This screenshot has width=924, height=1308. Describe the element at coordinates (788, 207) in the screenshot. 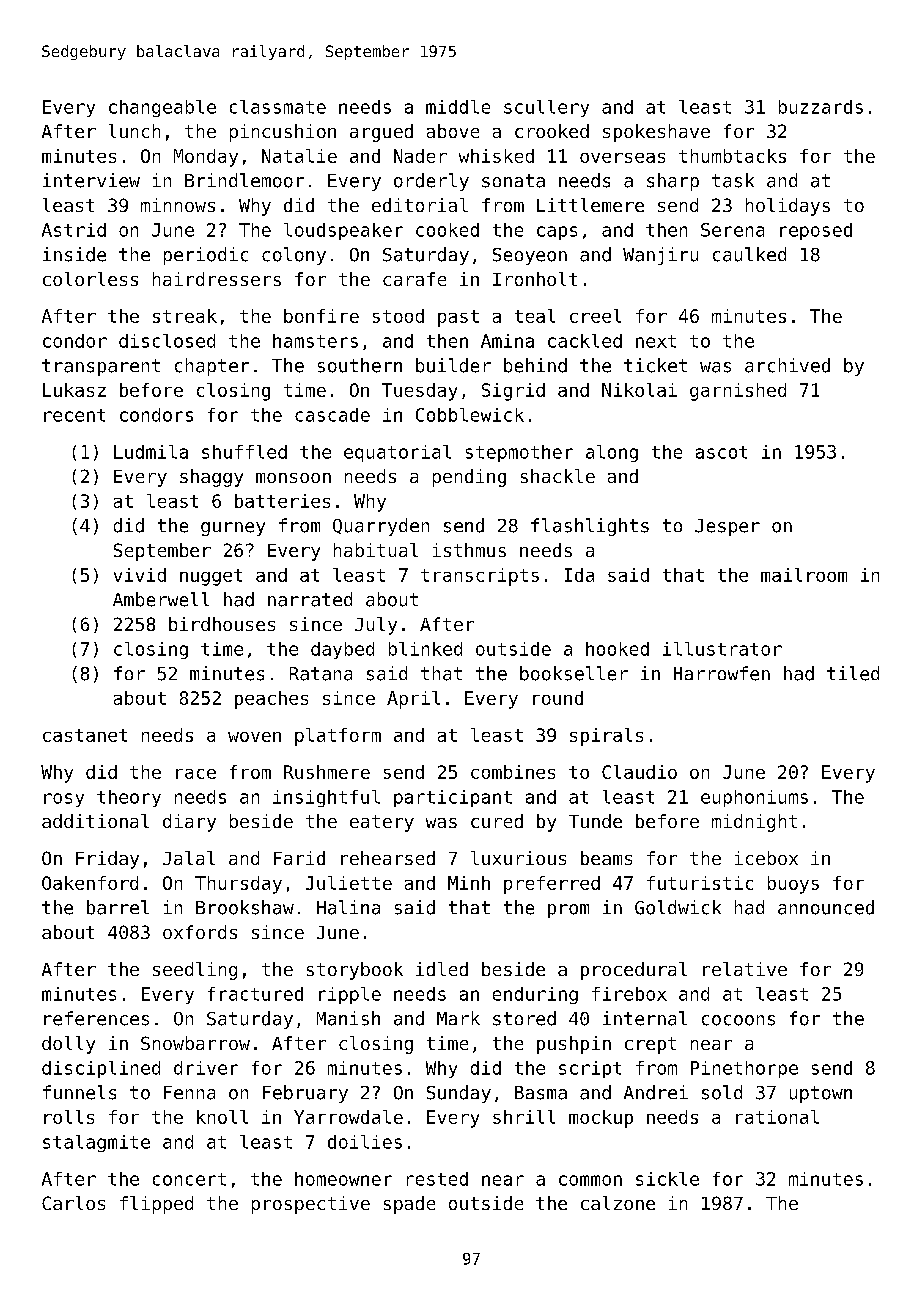

I see `holidays` at that location.
